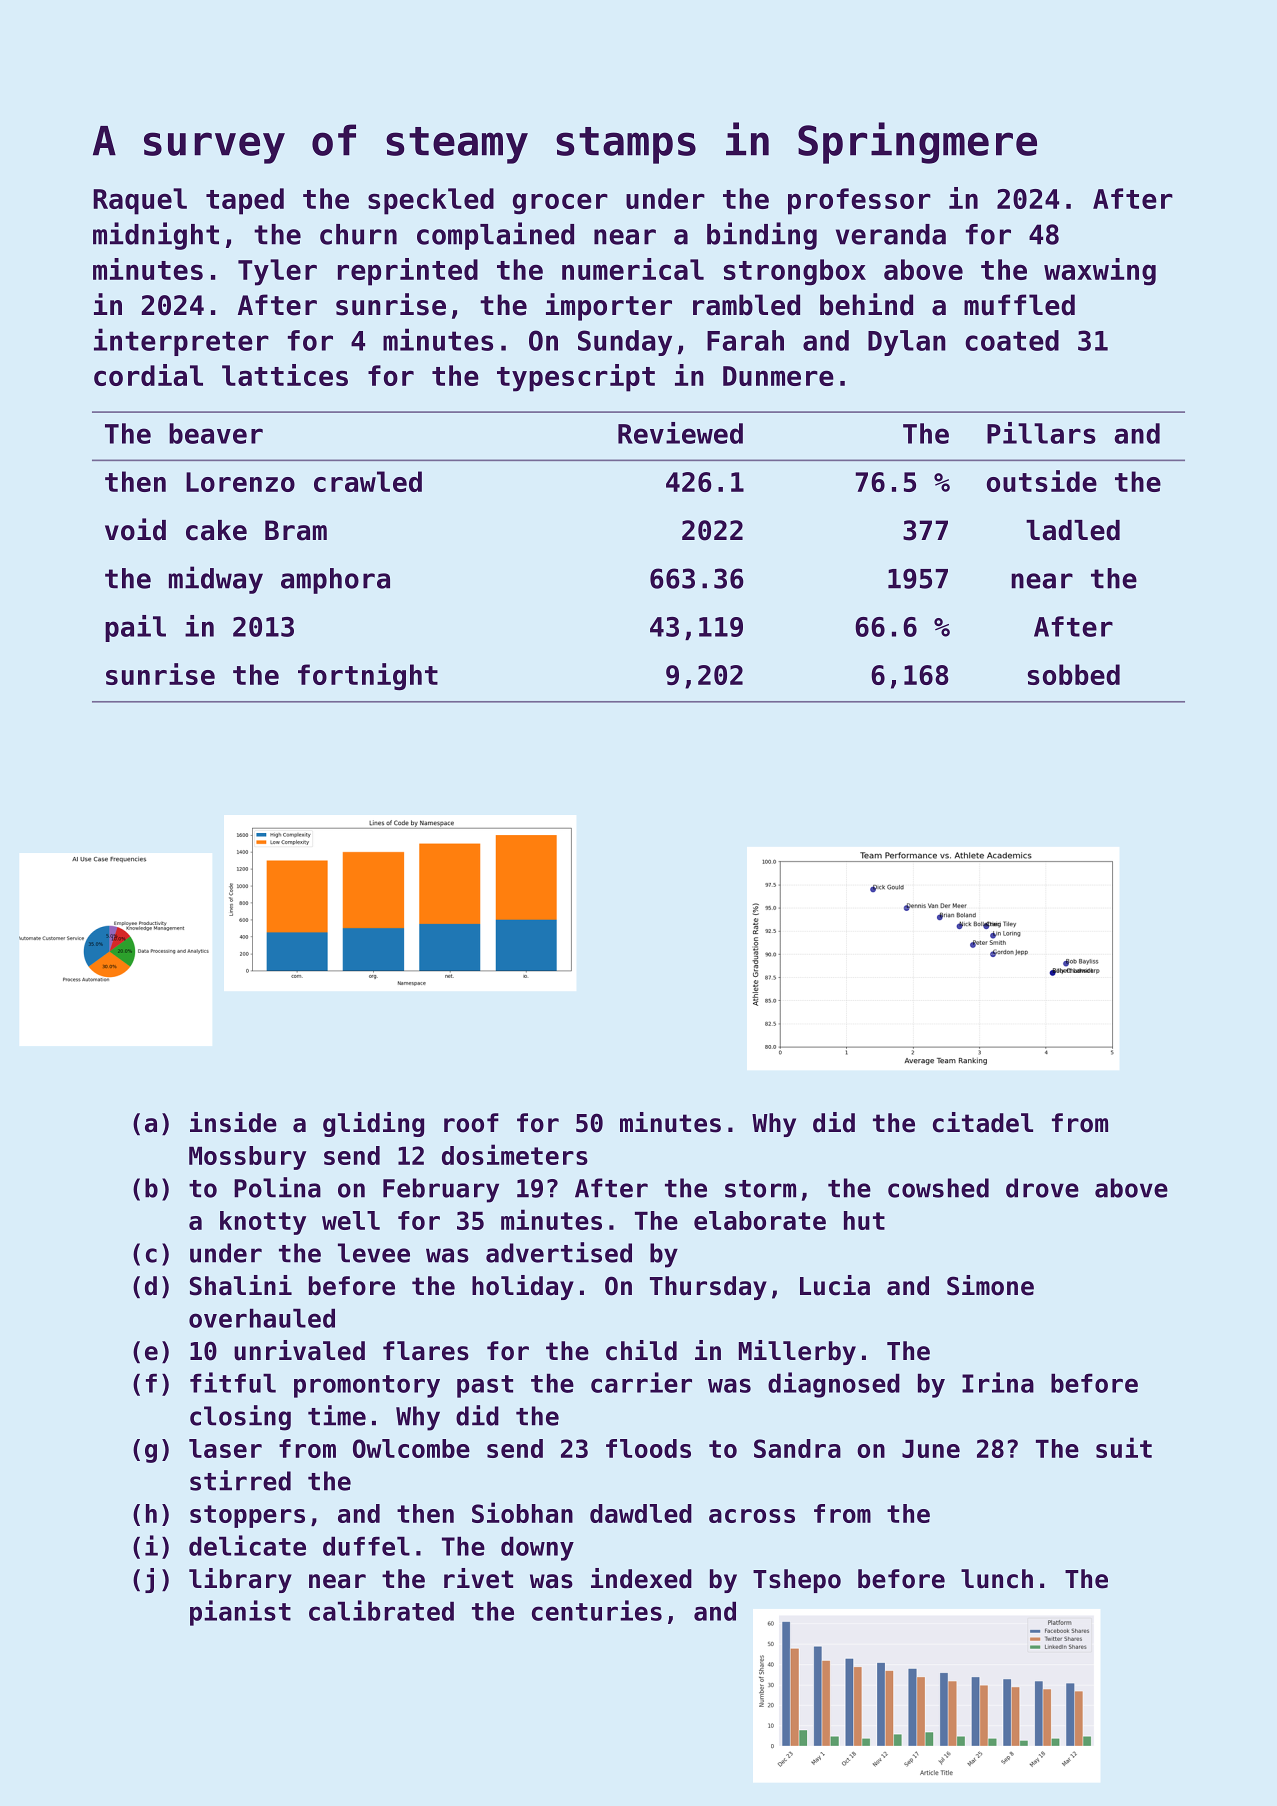  I want to click on carrier, so click(641, 1382).
